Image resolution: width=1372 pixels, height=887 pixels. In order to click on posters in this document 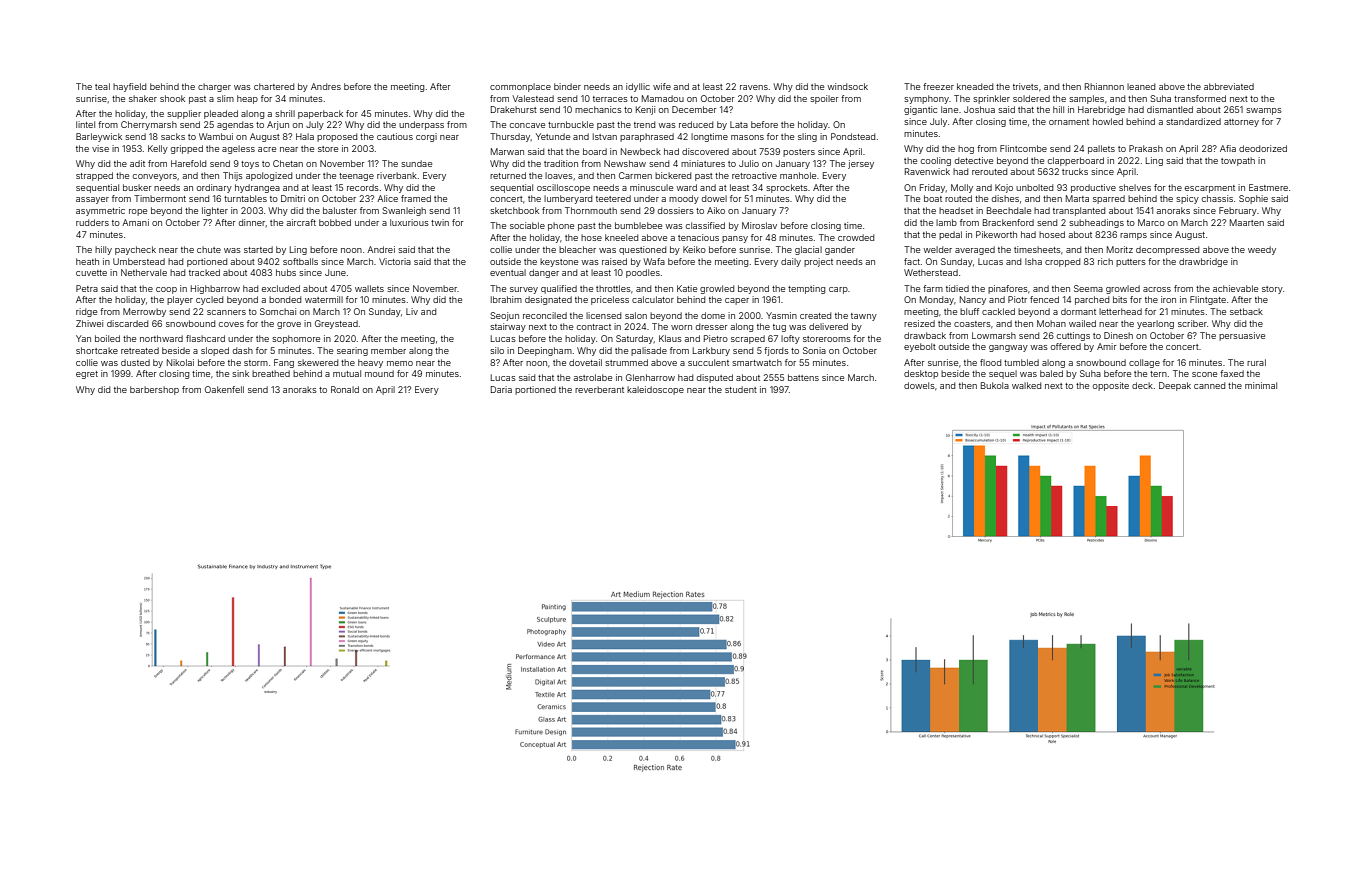, I will do `click(799, 153)`.
